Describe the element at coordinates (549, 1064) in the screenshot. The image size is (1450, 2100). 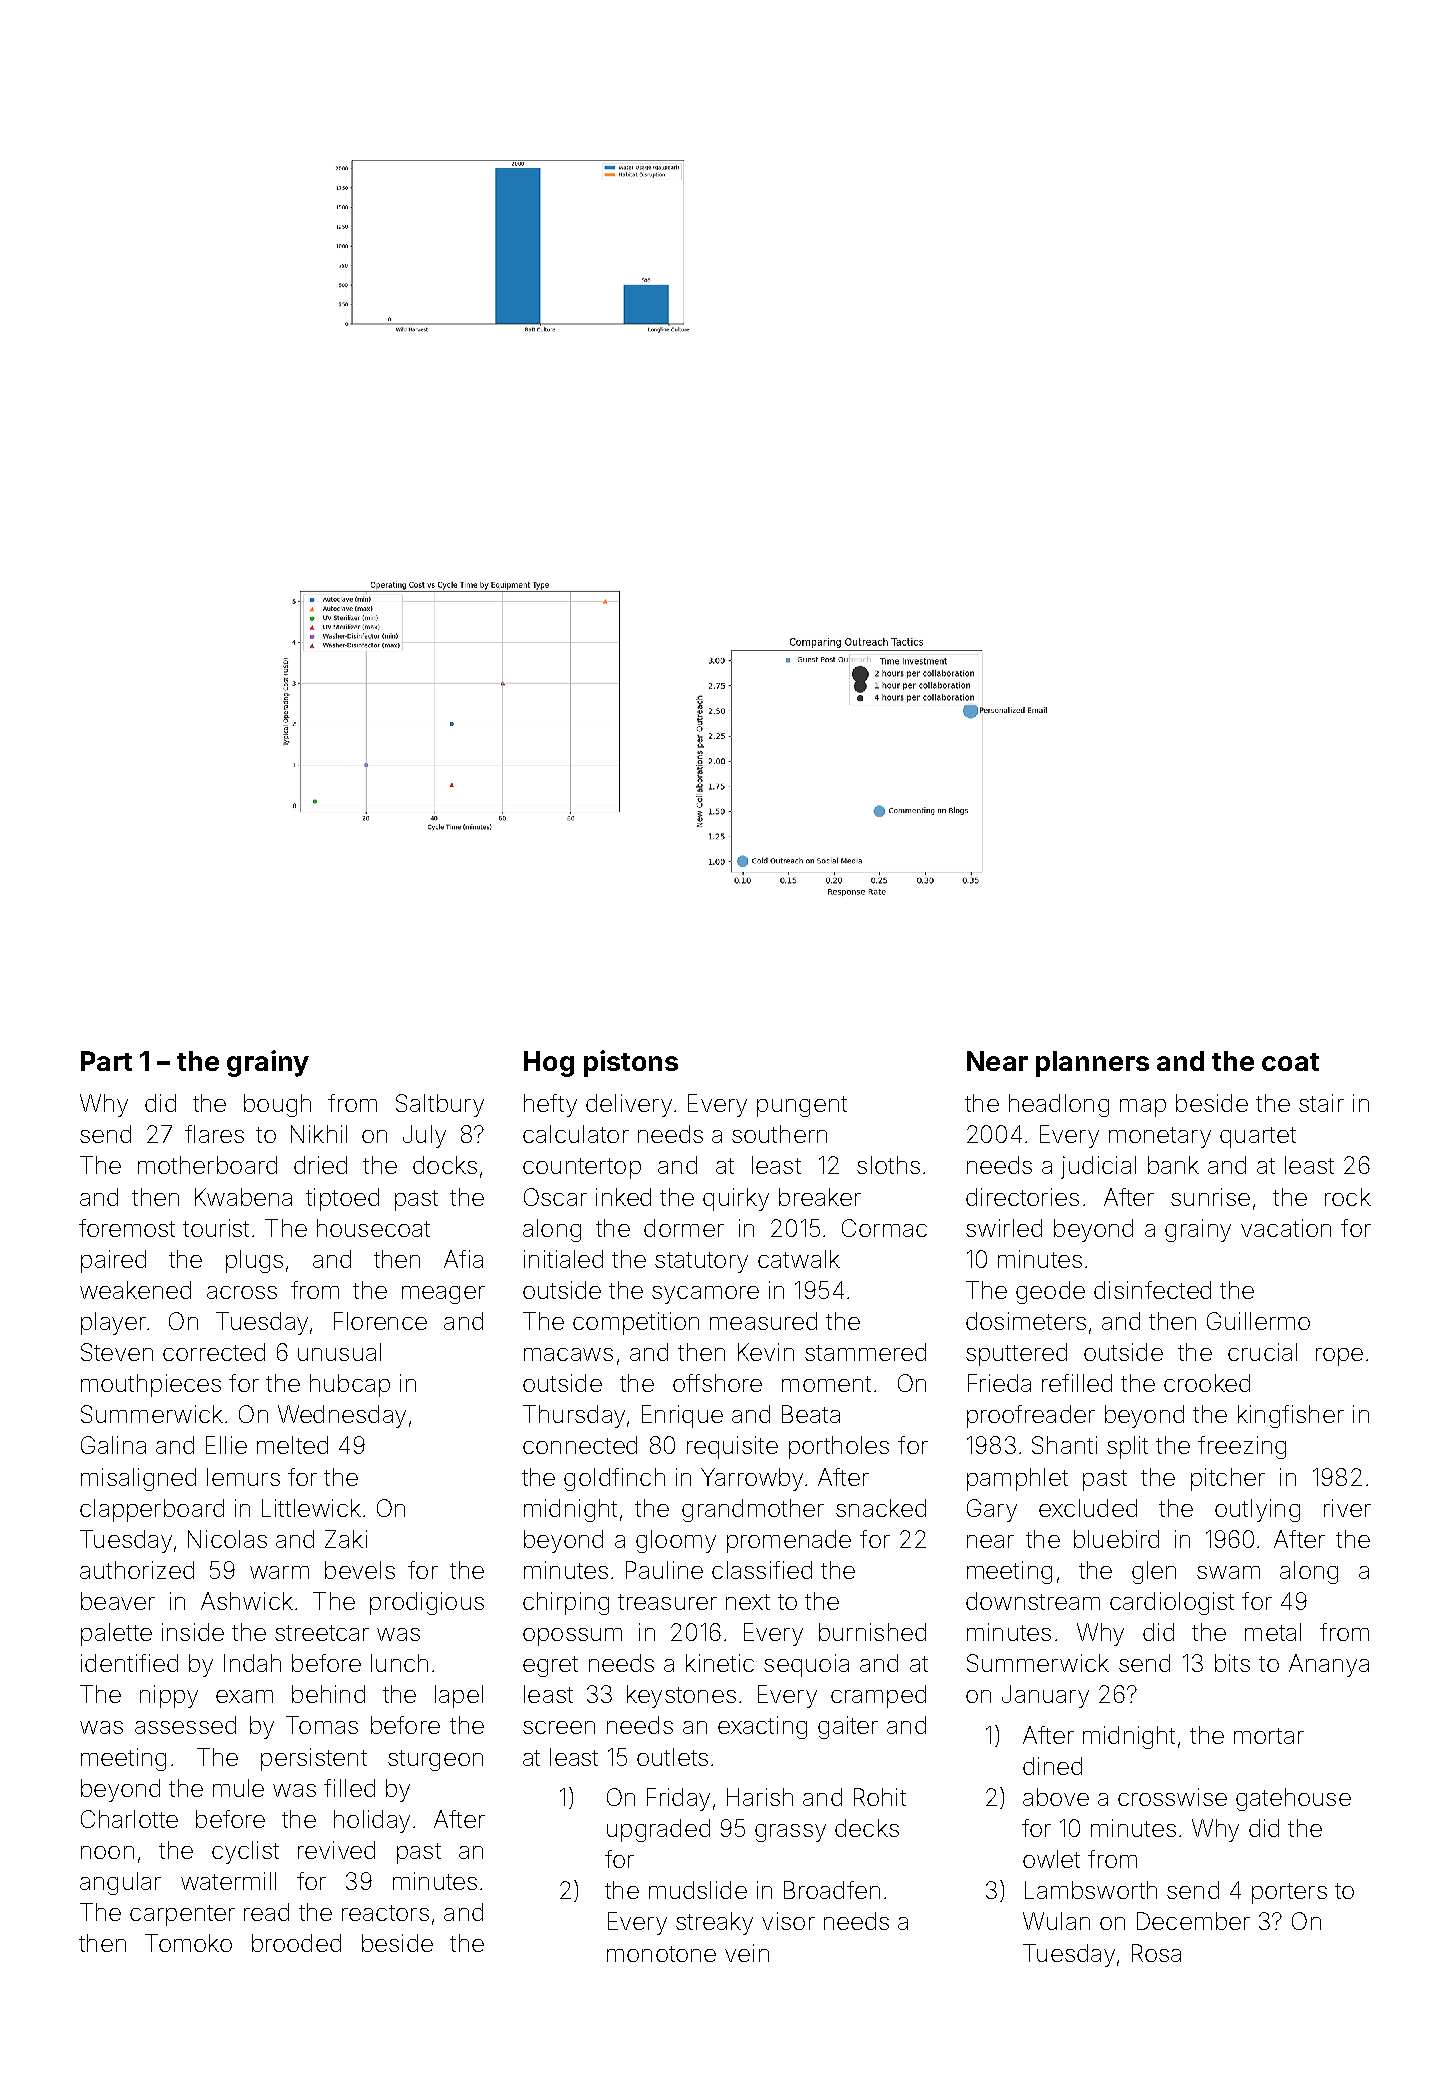
I see `Hog` at that location.
